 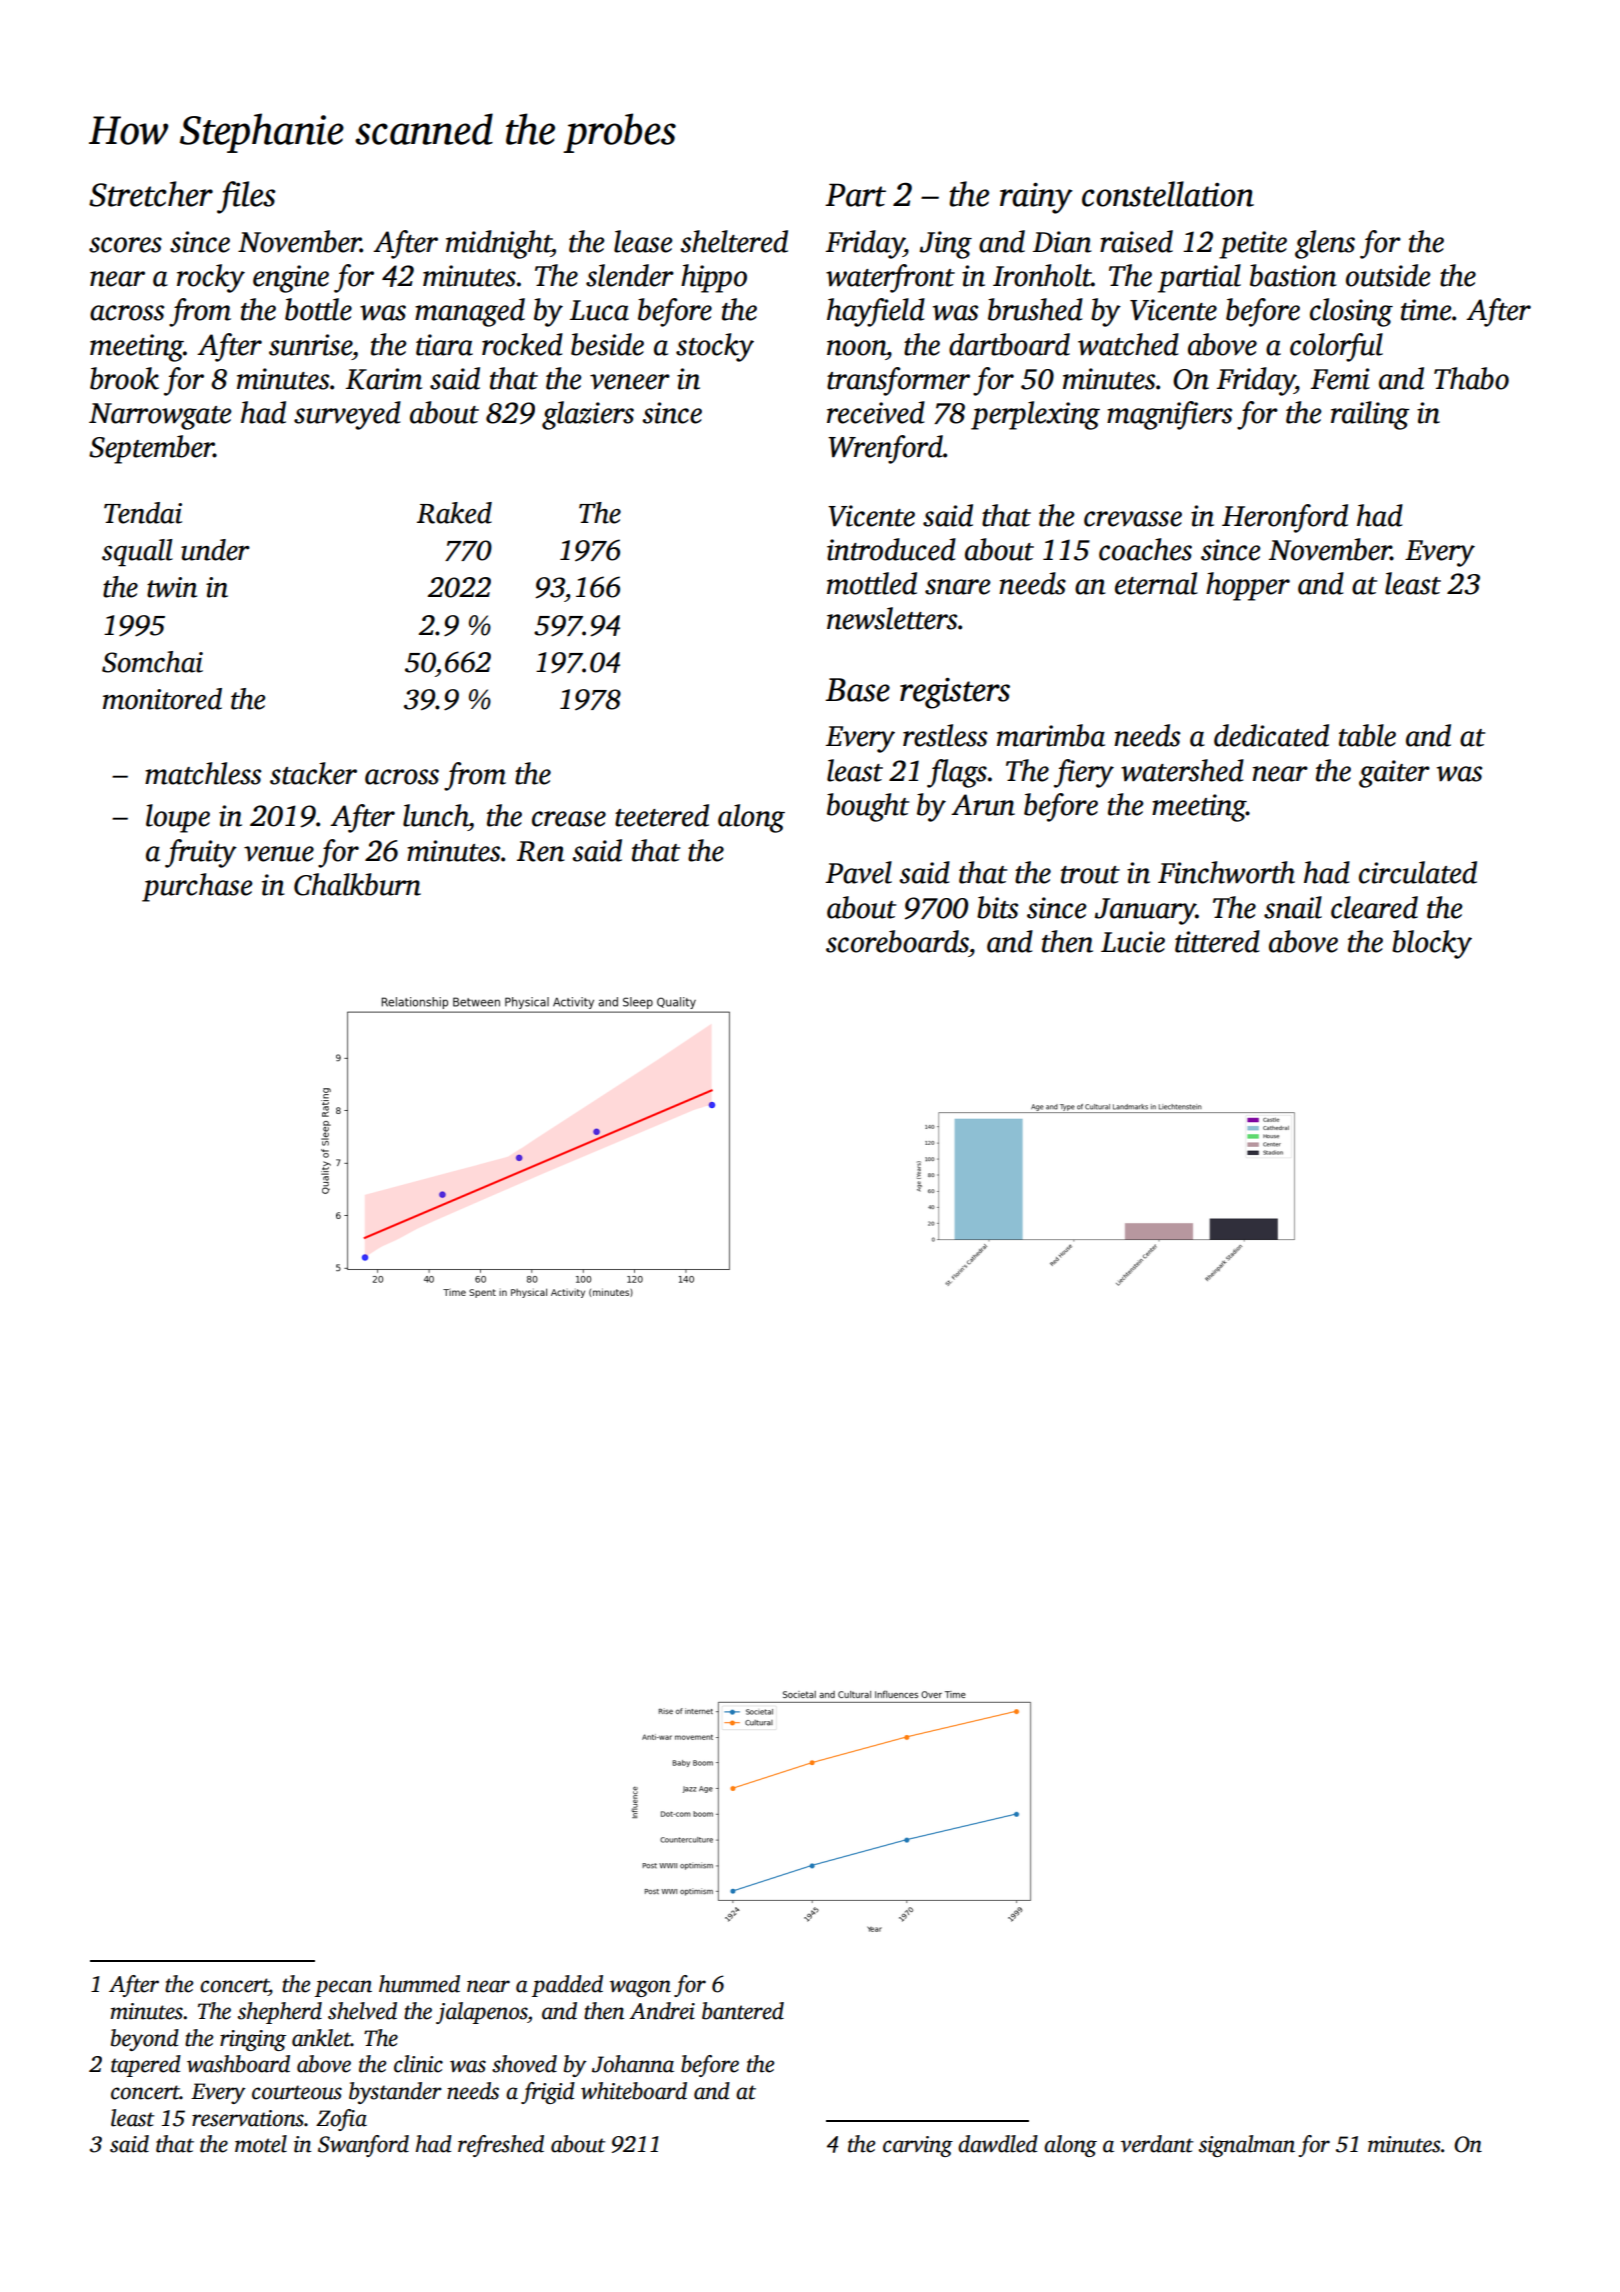 I want to click on files, so click(x=246, y=197).
